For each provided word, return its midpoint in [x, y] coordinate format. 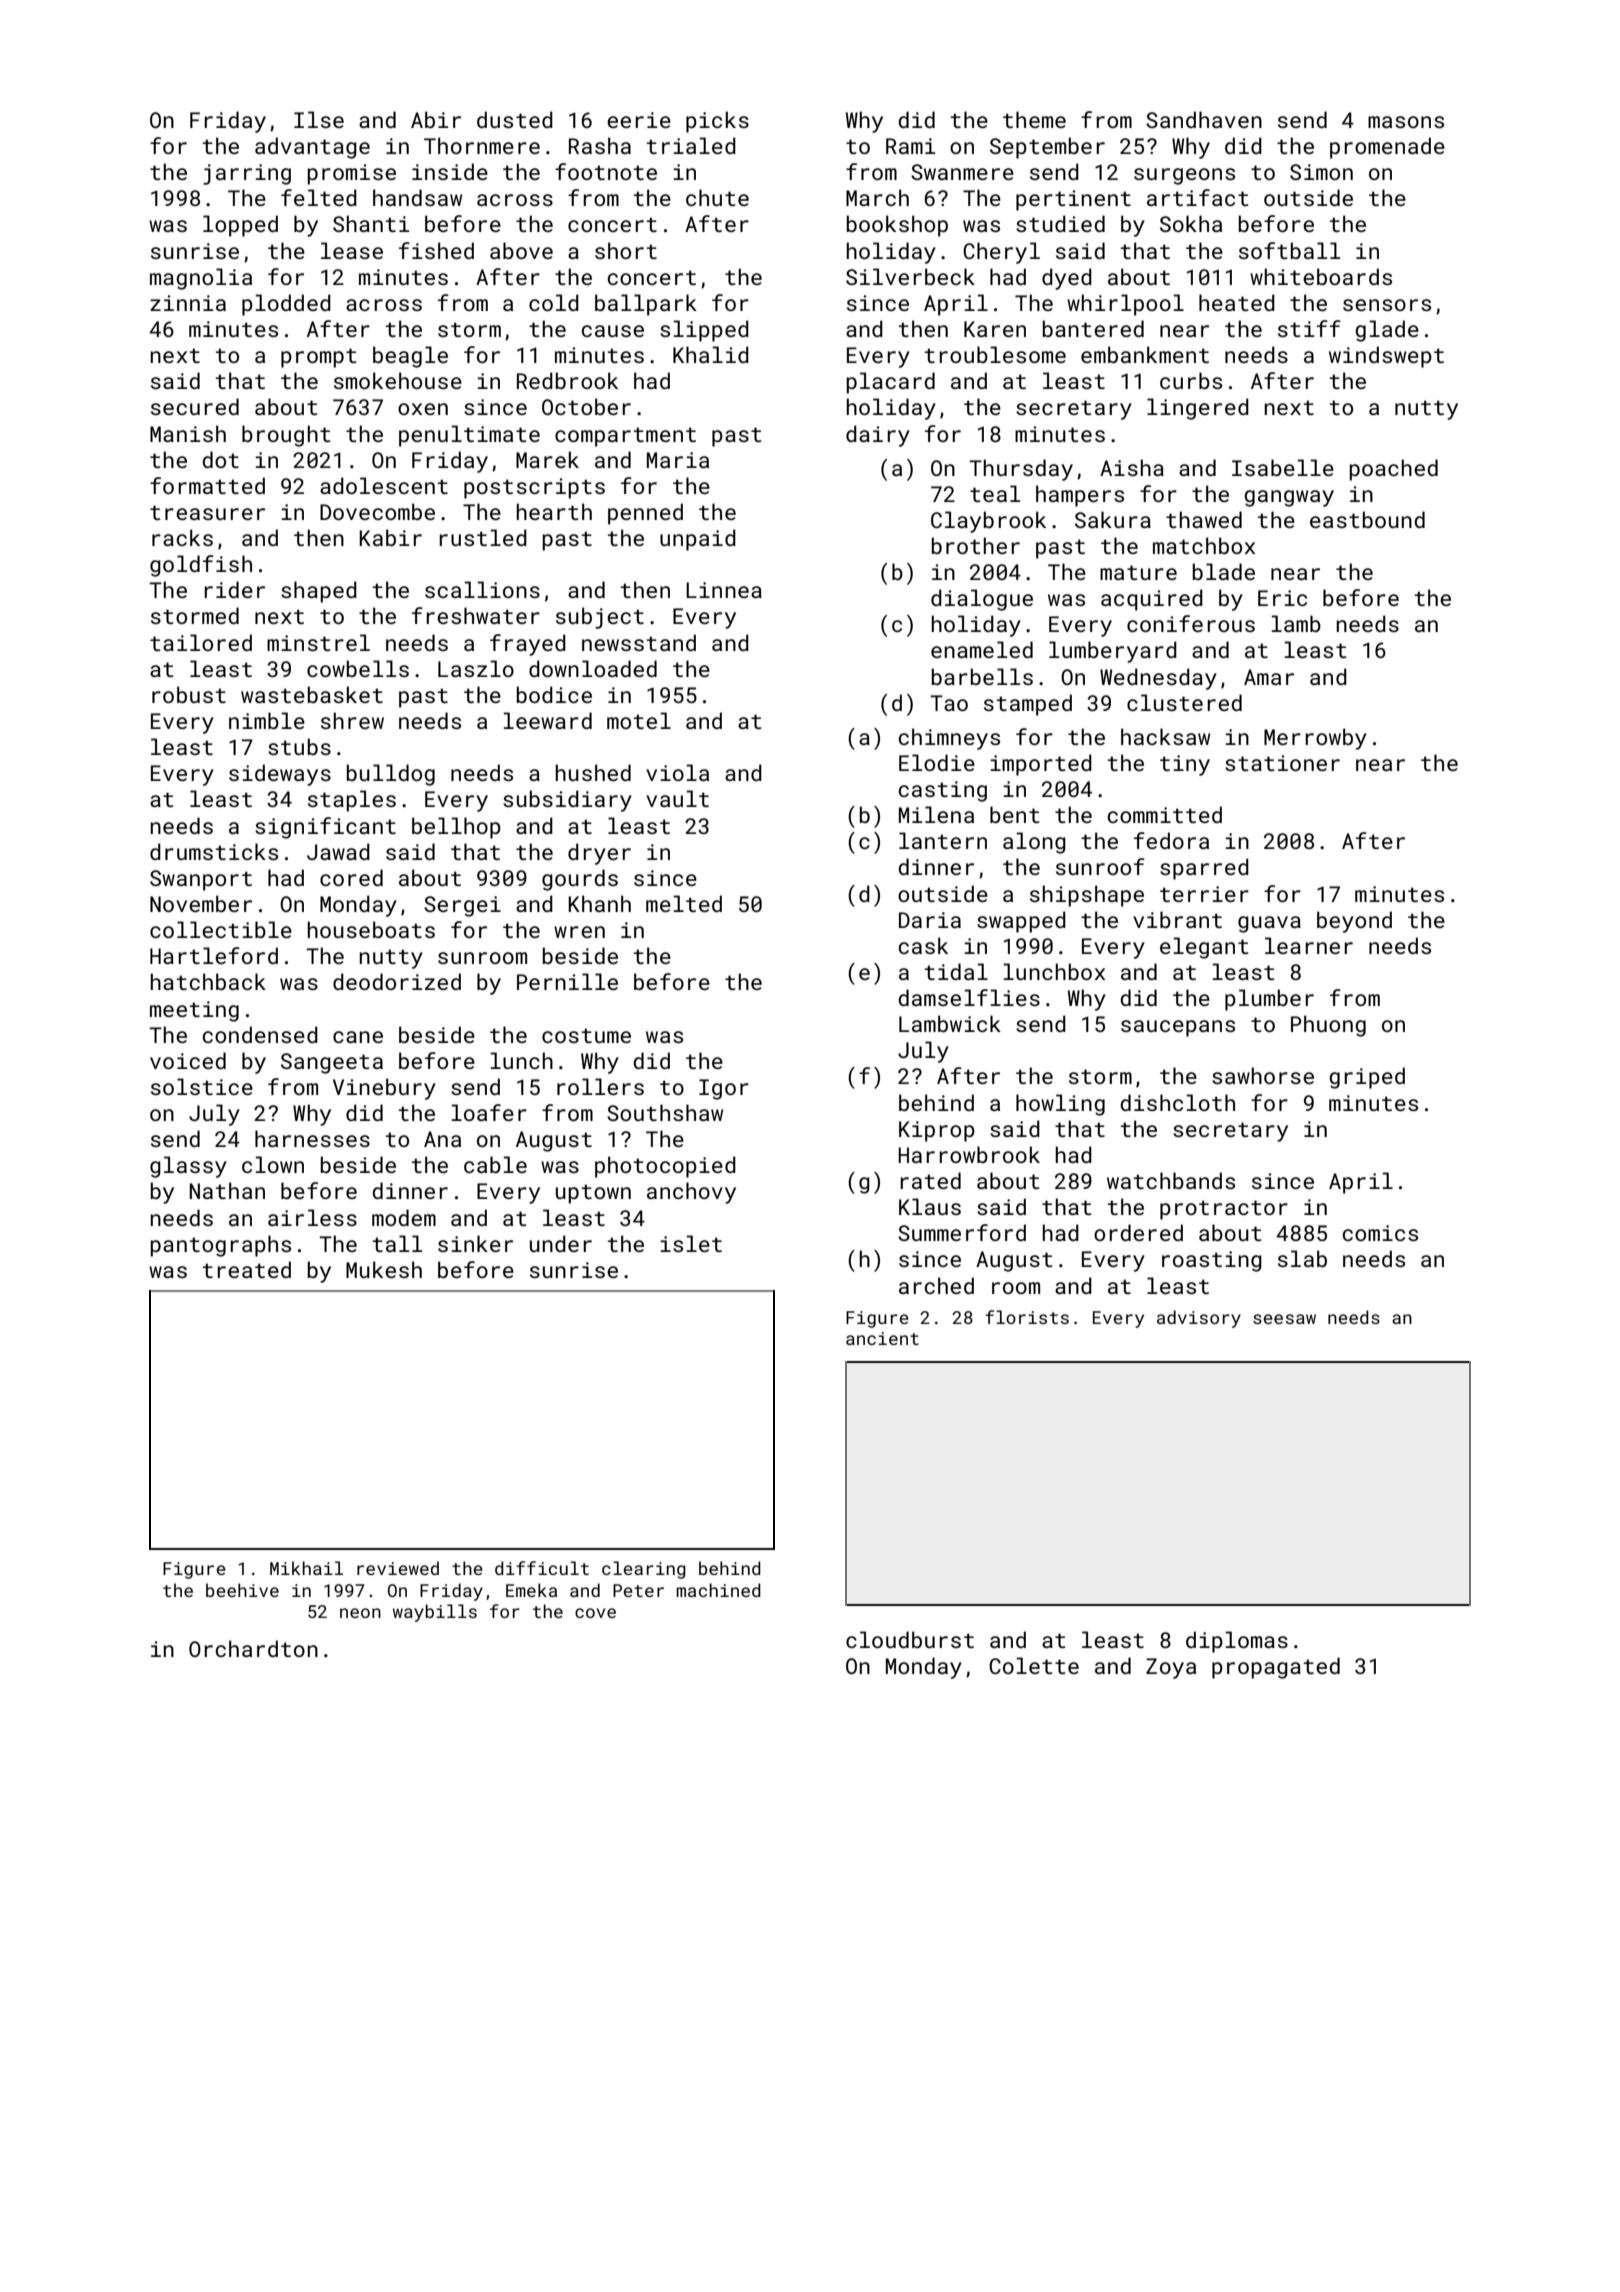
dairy [878, 436]
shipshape [1087, 896]
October [586, 406]
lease [352, 250]
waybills [435, 1613]
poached [1393, 470]
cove [595, 1613]
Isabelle [1283, 467]
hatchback [208, 981]
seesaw [1284, 1319]
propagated [1276, 1668]
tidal [956, 971]
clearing [644, 1570]
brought [286, 436]
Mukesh [384, 1269]
